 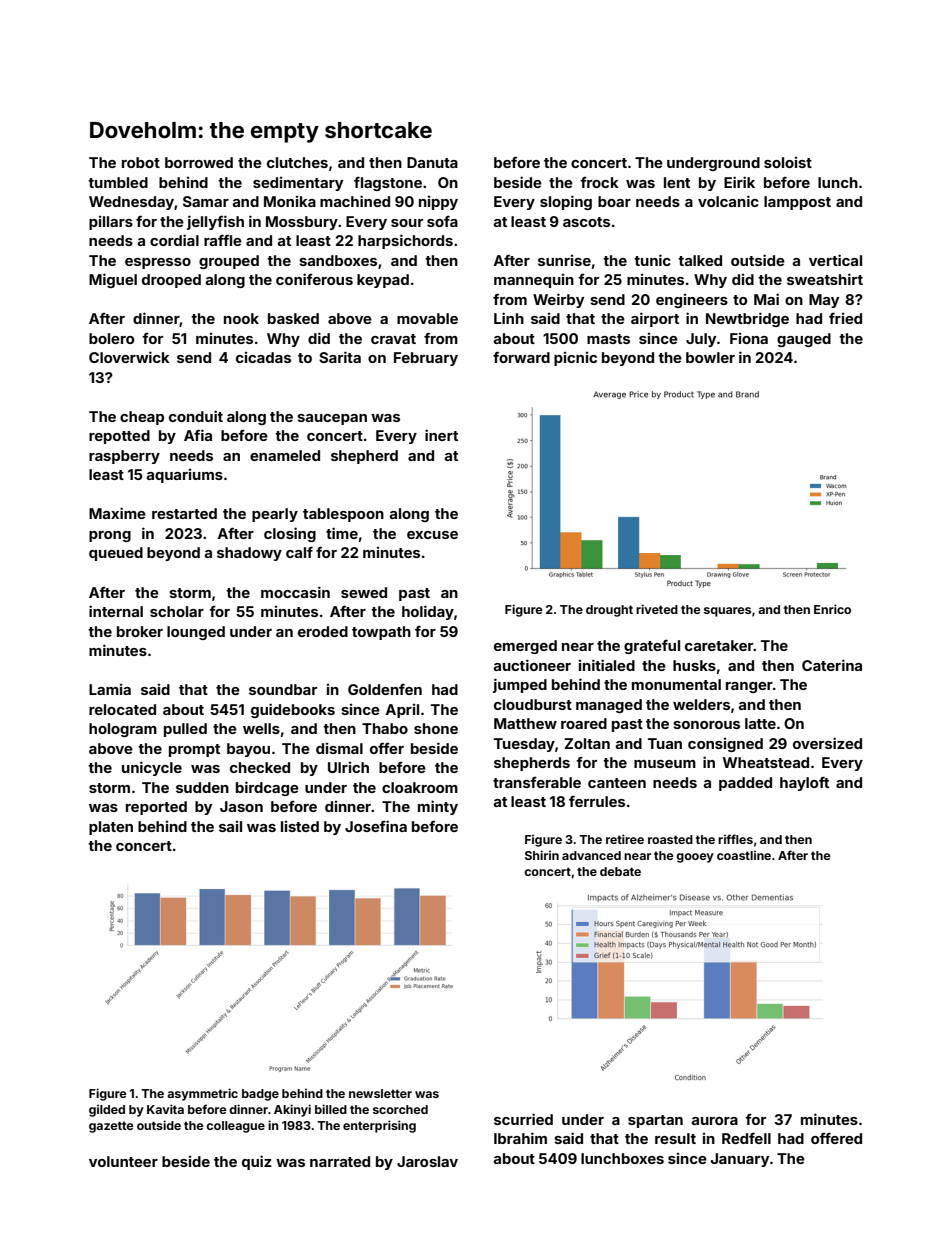 I want to click on Shirin, so click(x=542, y=855).
